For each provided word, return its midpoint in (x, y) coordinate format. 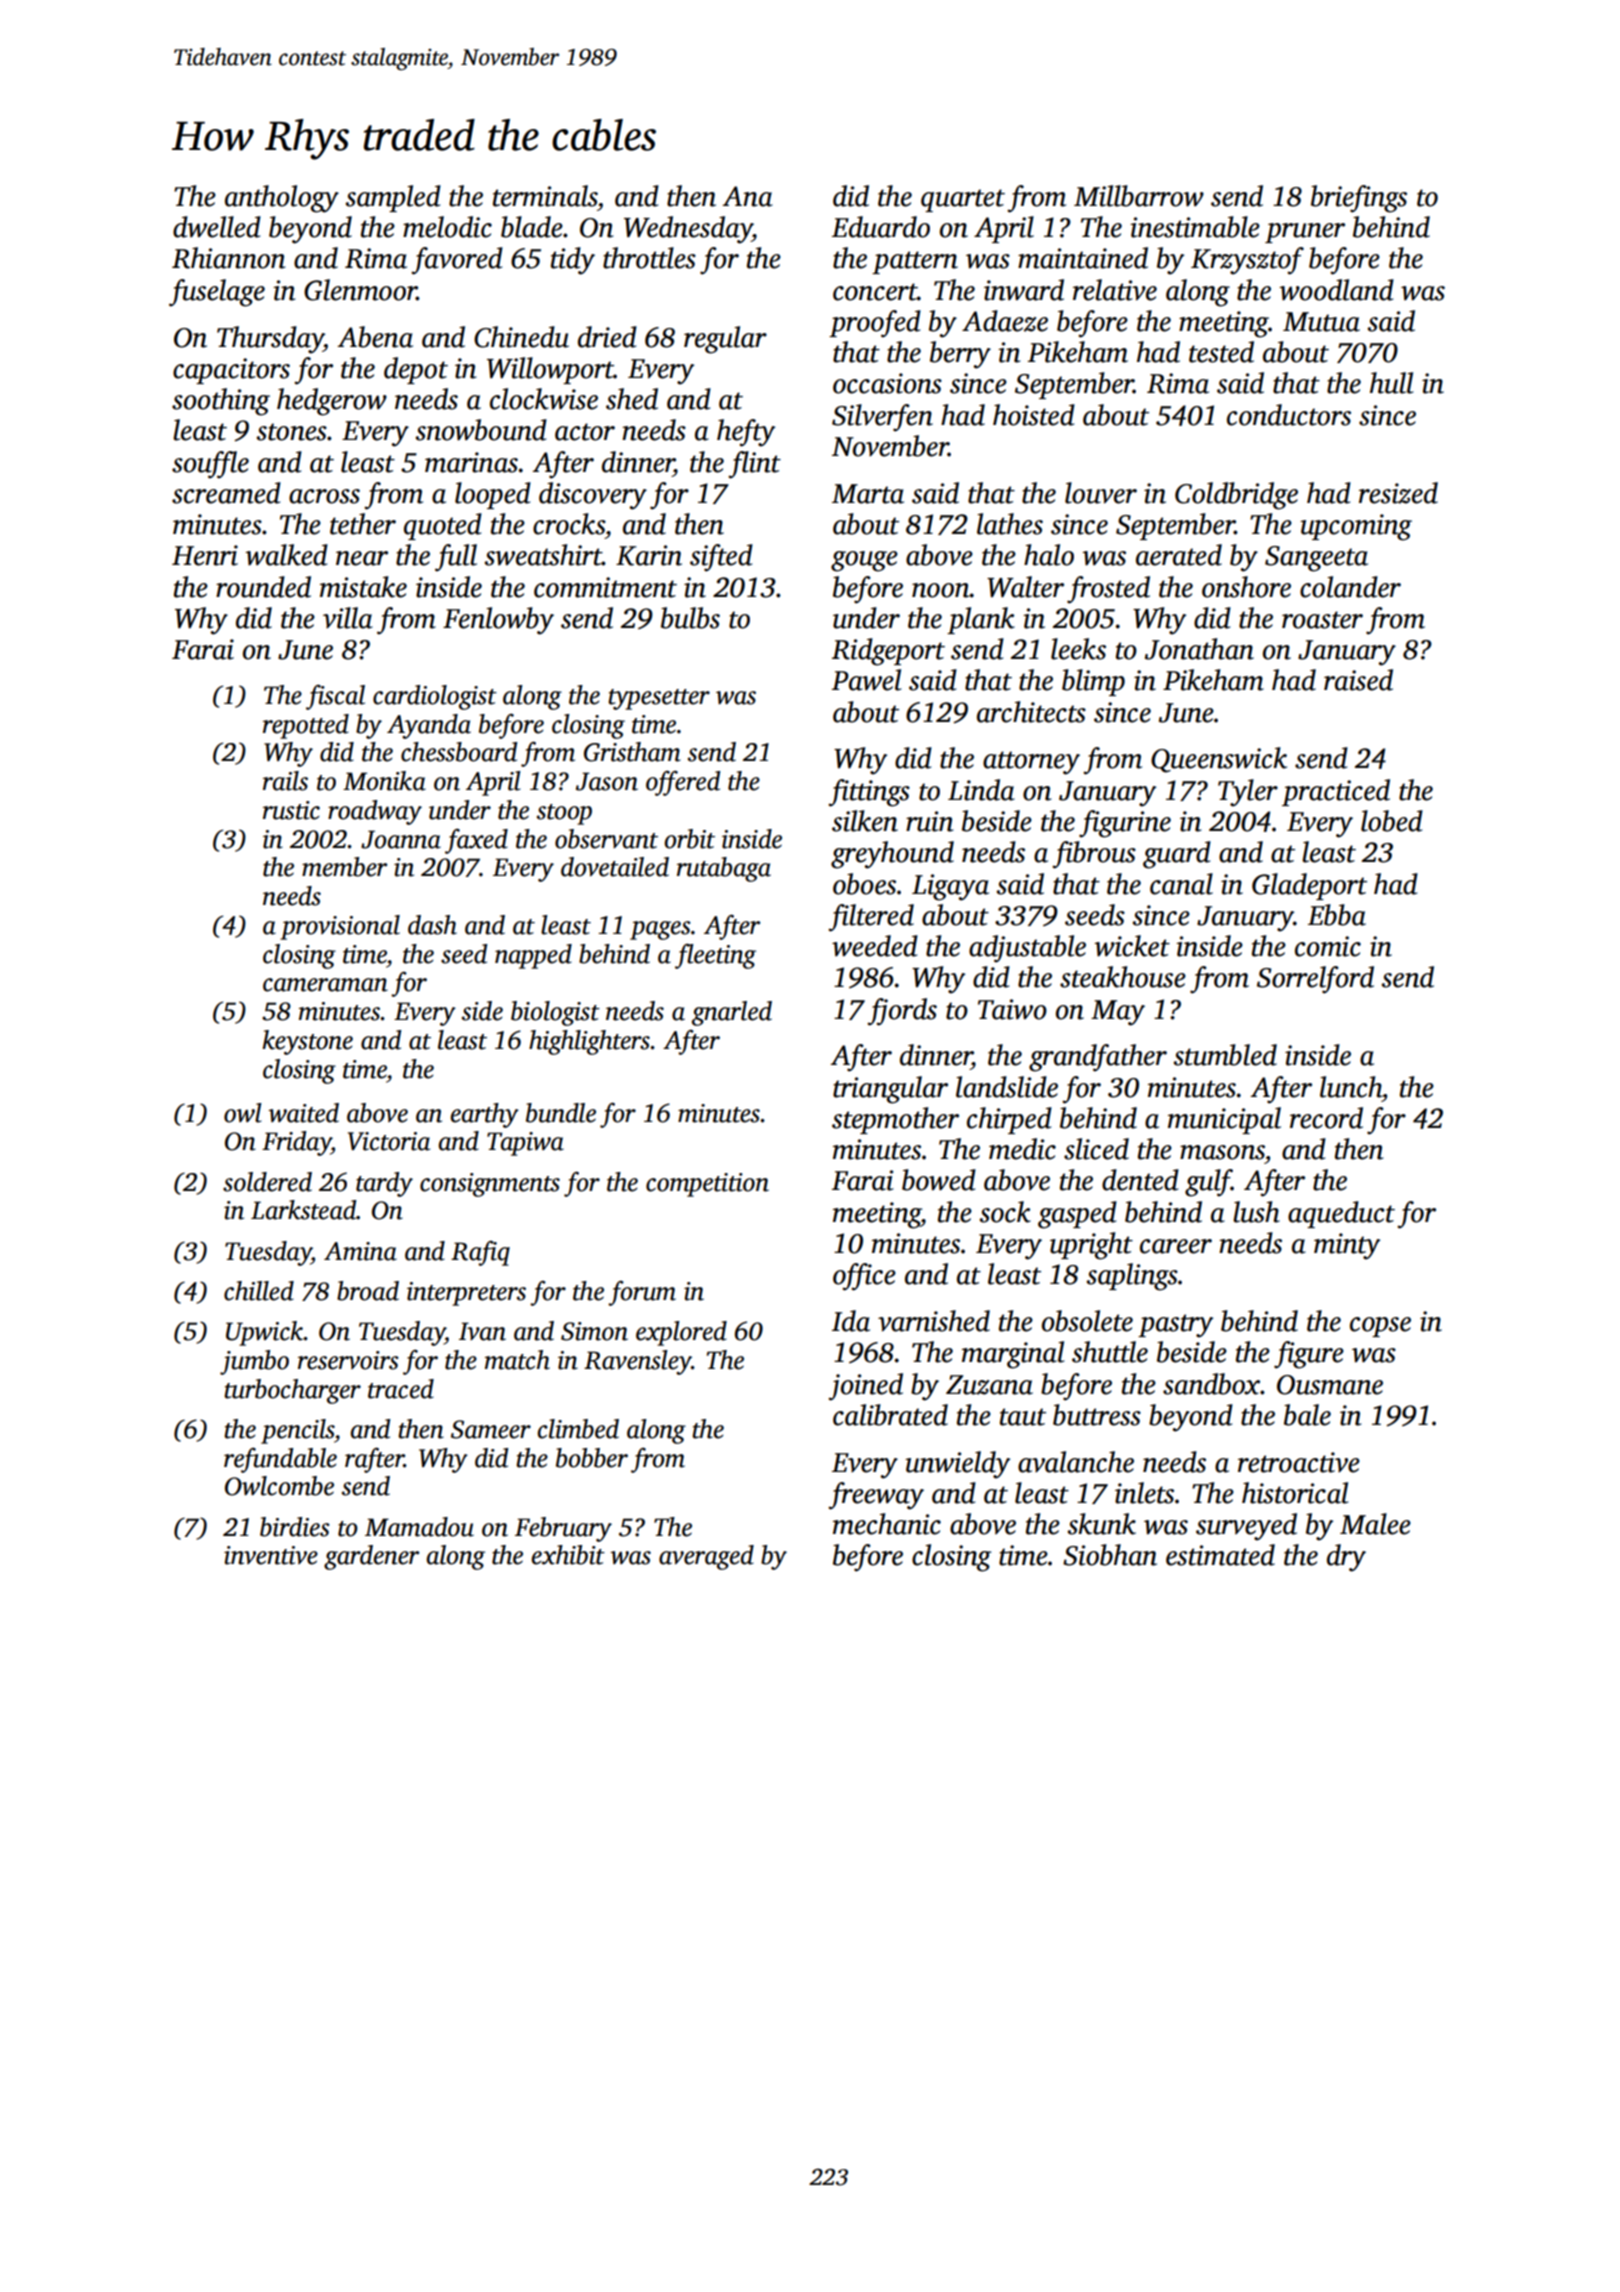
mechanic (887, 1524)
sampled (393, 198)
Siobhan (1110, 1555)
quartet (963, 200)
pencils (297, 1431)
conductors (1289, 415)
